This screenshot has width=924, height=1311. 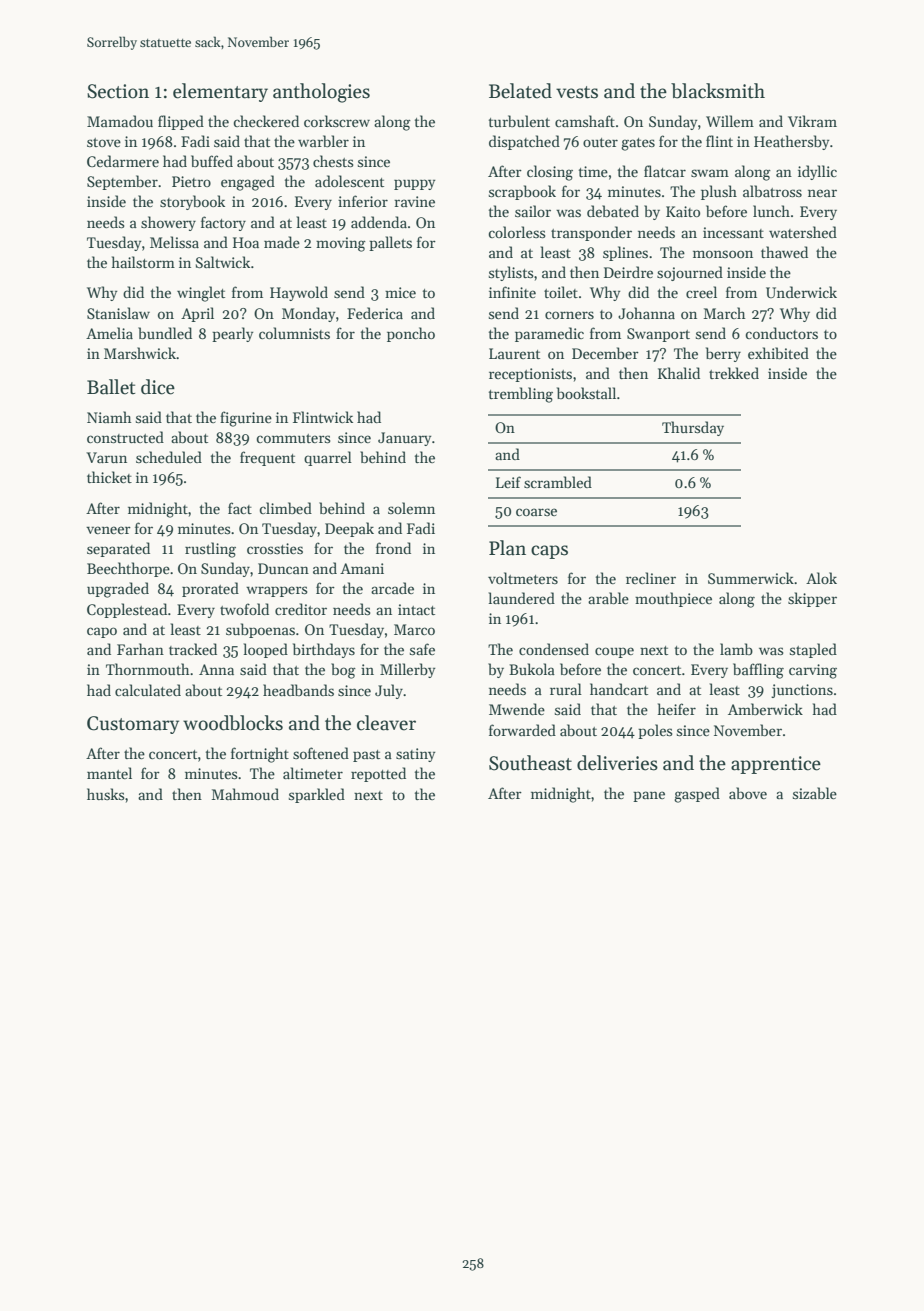 I want to click on anthologies, so click(x=321, y=93).
